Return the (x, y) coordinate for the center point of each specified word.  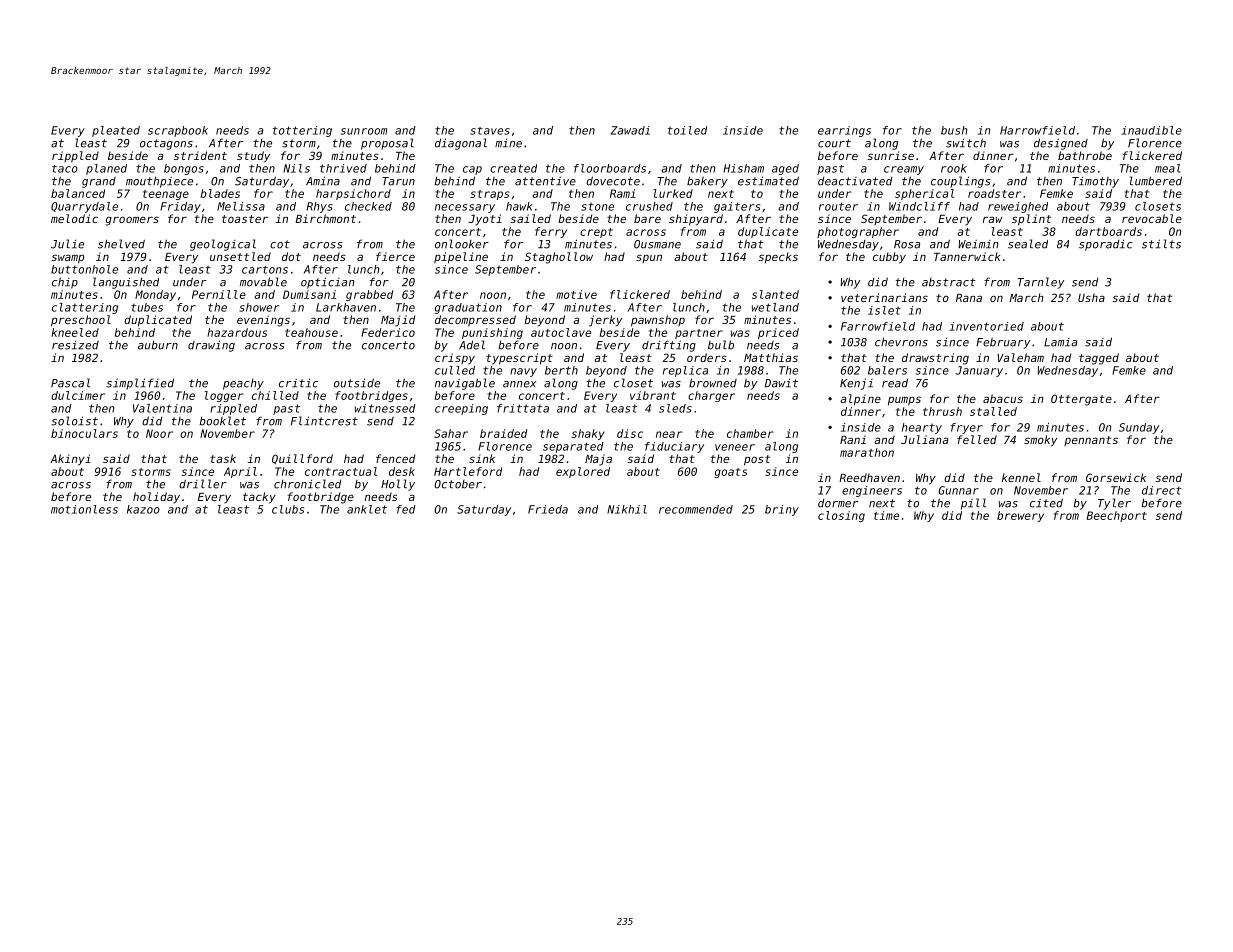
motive (576, 294)
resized (75, 345)
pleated (116, 131)
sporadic (1106, 245)
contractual (341, 471)
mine (508, 143)
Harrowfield (1037, 130)
